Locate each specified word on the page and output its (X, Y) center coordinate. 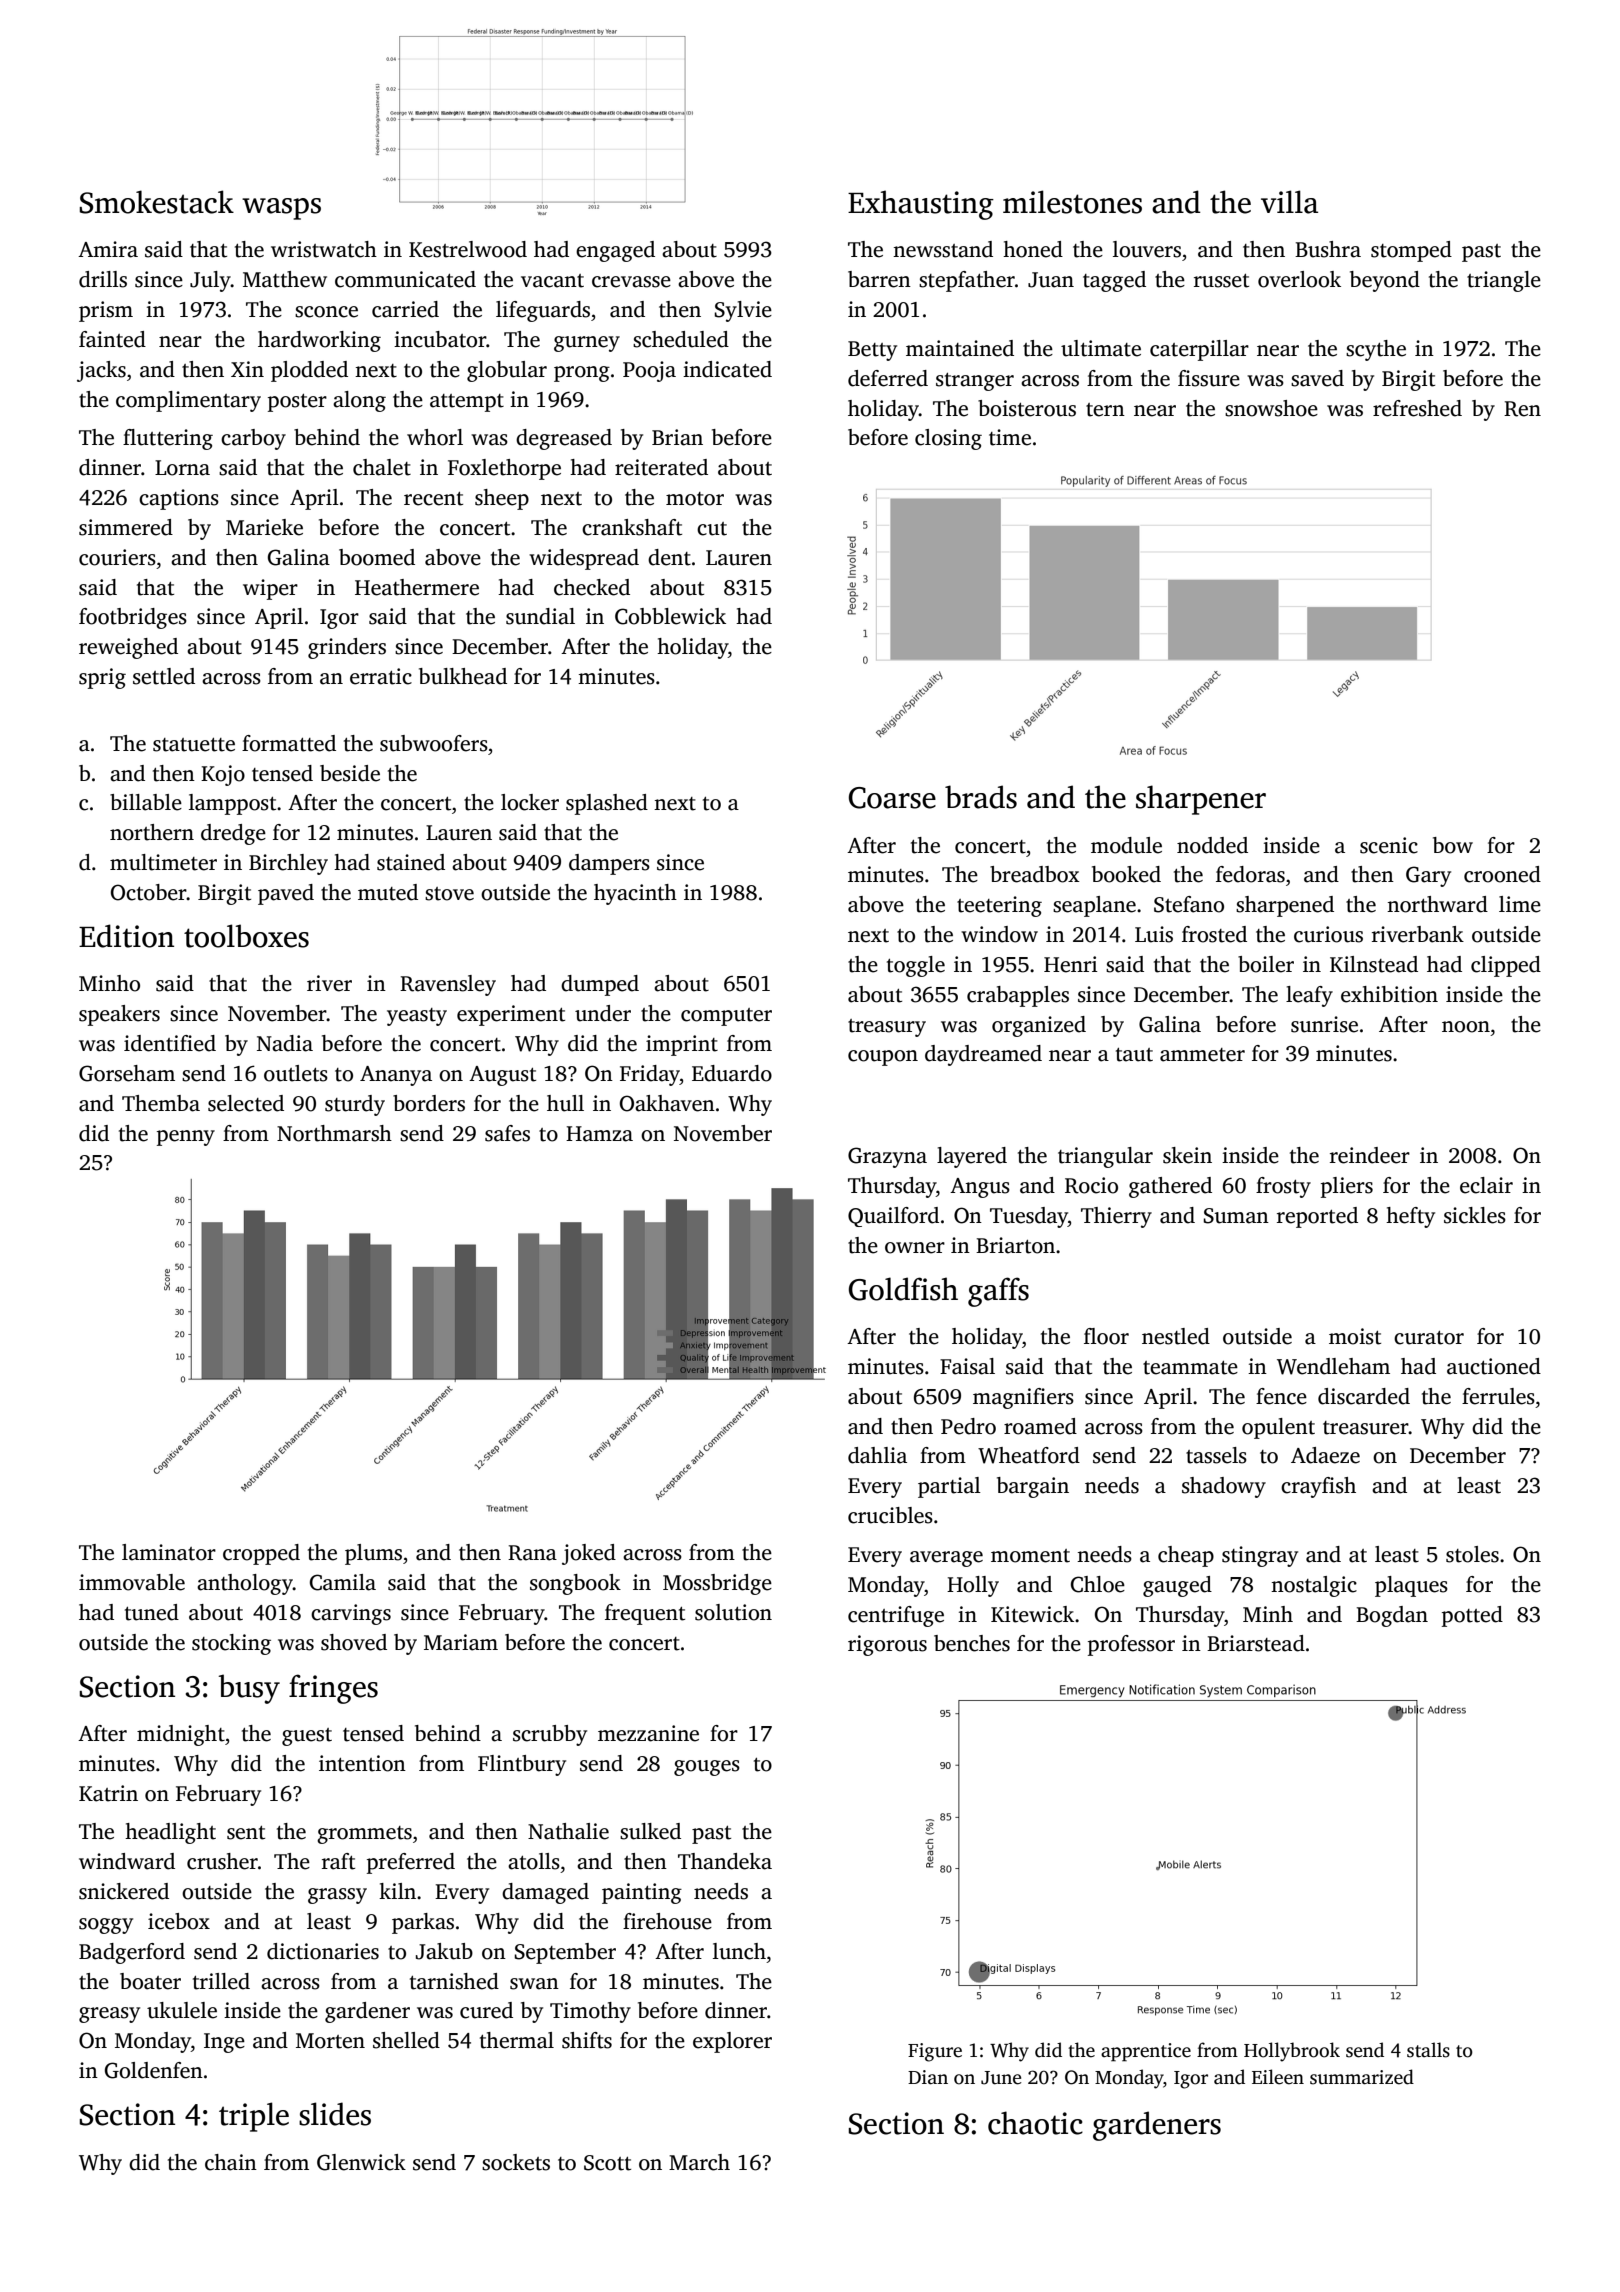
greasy (109, 2015)
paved (286, 894)
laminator (169, 1552)
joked (589, 1554)
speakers (119, 1015)
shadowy (1224, 1487)
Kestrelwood (468, 249)
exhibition (1389, 994)
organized (1039, 1026)
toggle (916, 966)
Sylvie (743, 311)
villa (1289, 202)
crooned (1502, 874)
